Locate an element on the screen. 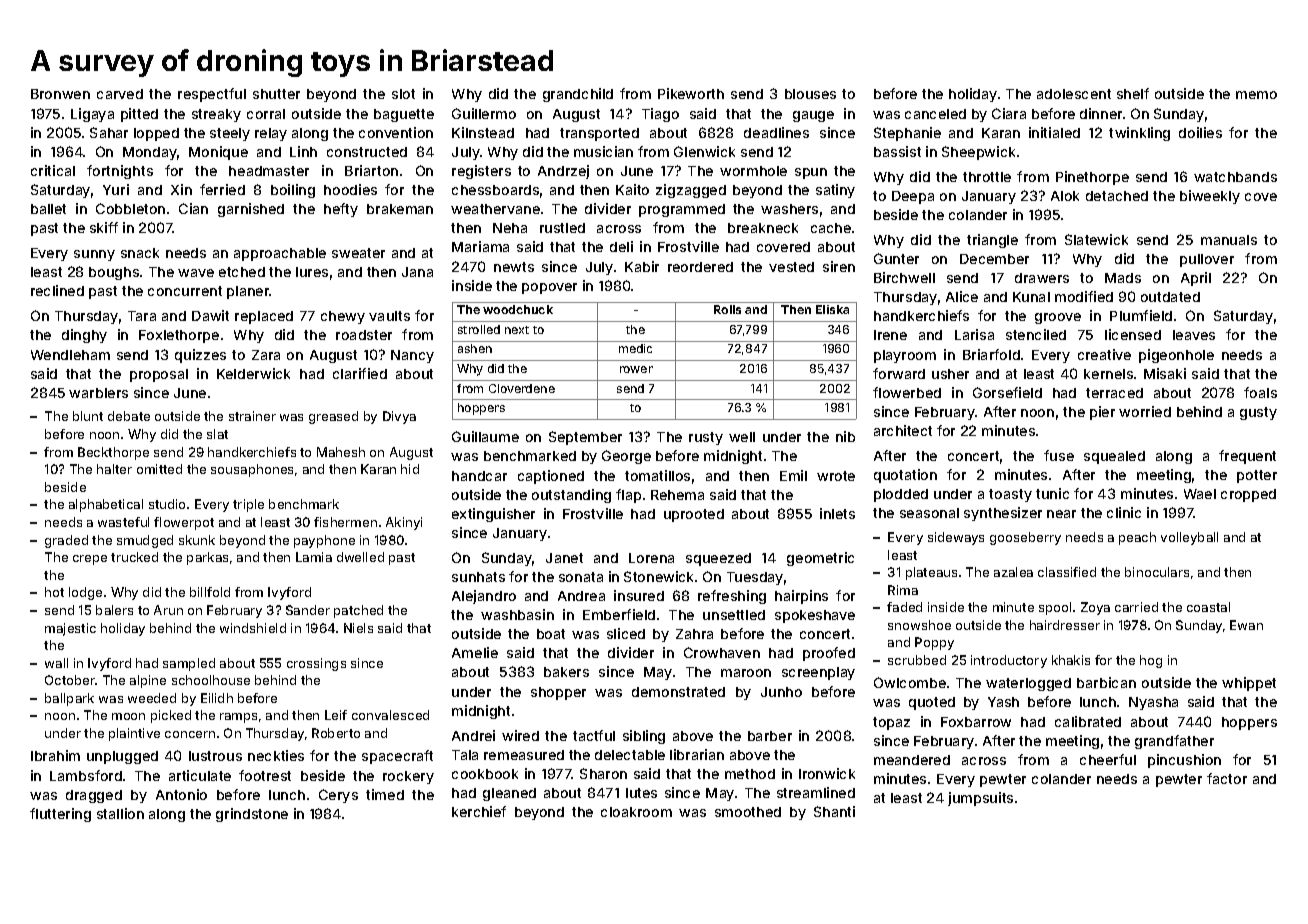 The width and height of the screenshot is (1308, 924). Shanti is located at coordinates (834, 811).
